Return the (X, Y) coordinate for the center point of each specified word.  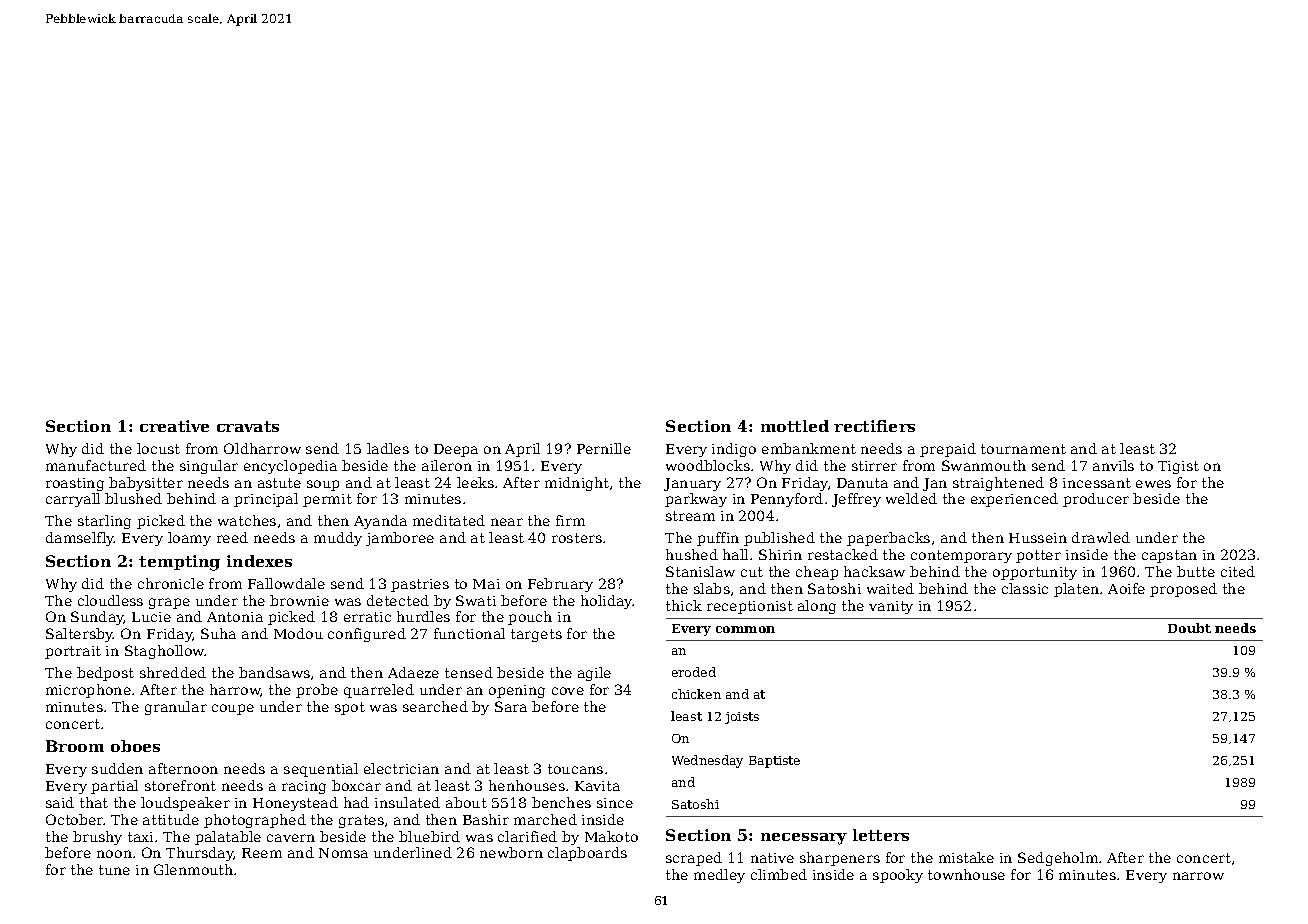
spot (350, 708)
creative (174, 426)
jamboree (400, 539)
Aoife (1126, 588)
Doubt (1189, 628)
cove (568, 691)
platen (1076, 590)
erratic (367, 617)
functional (469, 633)
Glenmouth (193, 869)
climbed (779, 874)
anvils (1113, 465)
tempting (179, 563)
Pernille (604, 448)
